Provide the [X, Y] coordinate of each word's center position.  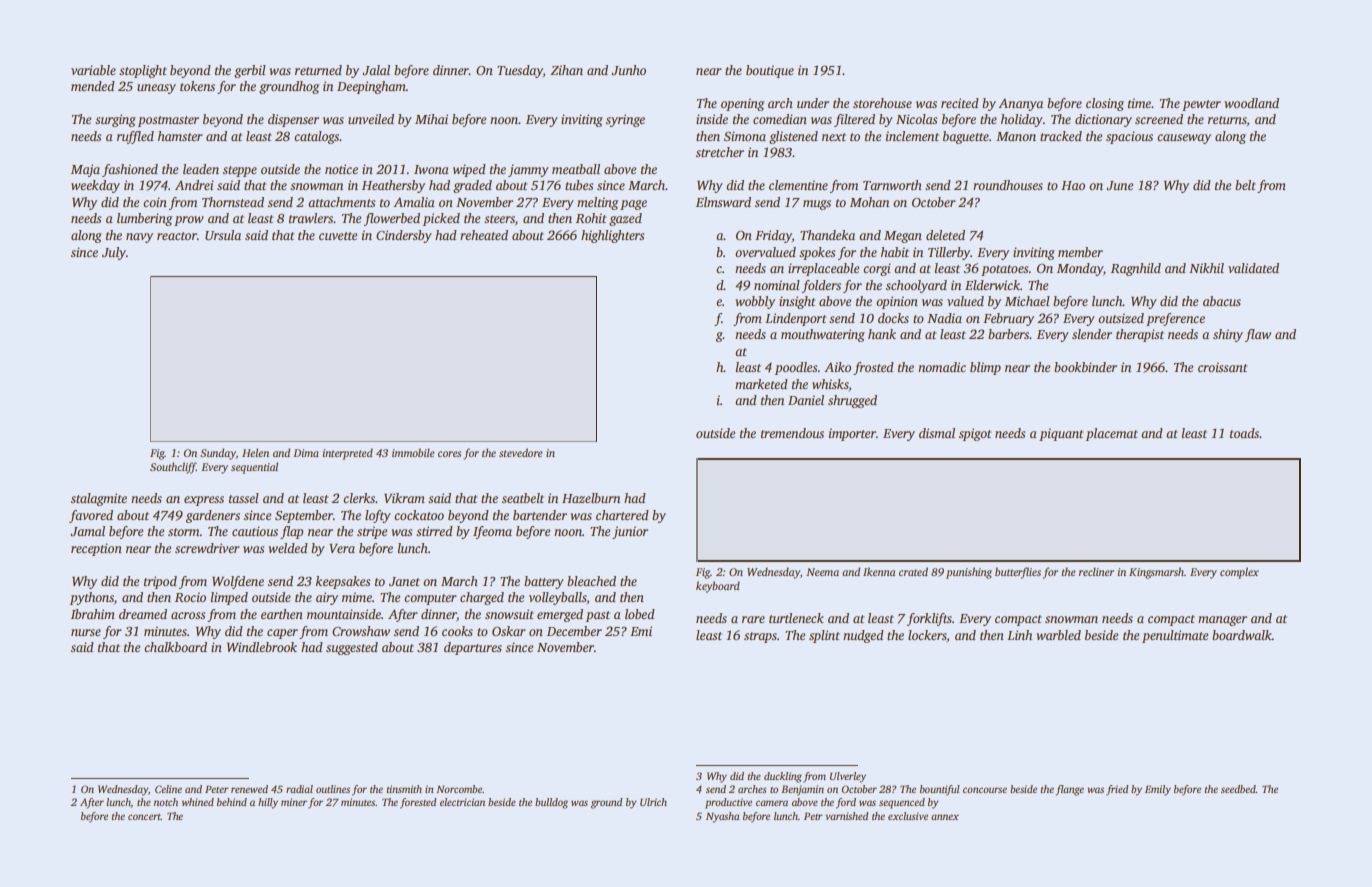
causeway [1184, 139]
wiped [469, 170]
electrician [462, 802]
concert [144, 817]
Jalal [376, 70]
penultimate [1175, 636]
